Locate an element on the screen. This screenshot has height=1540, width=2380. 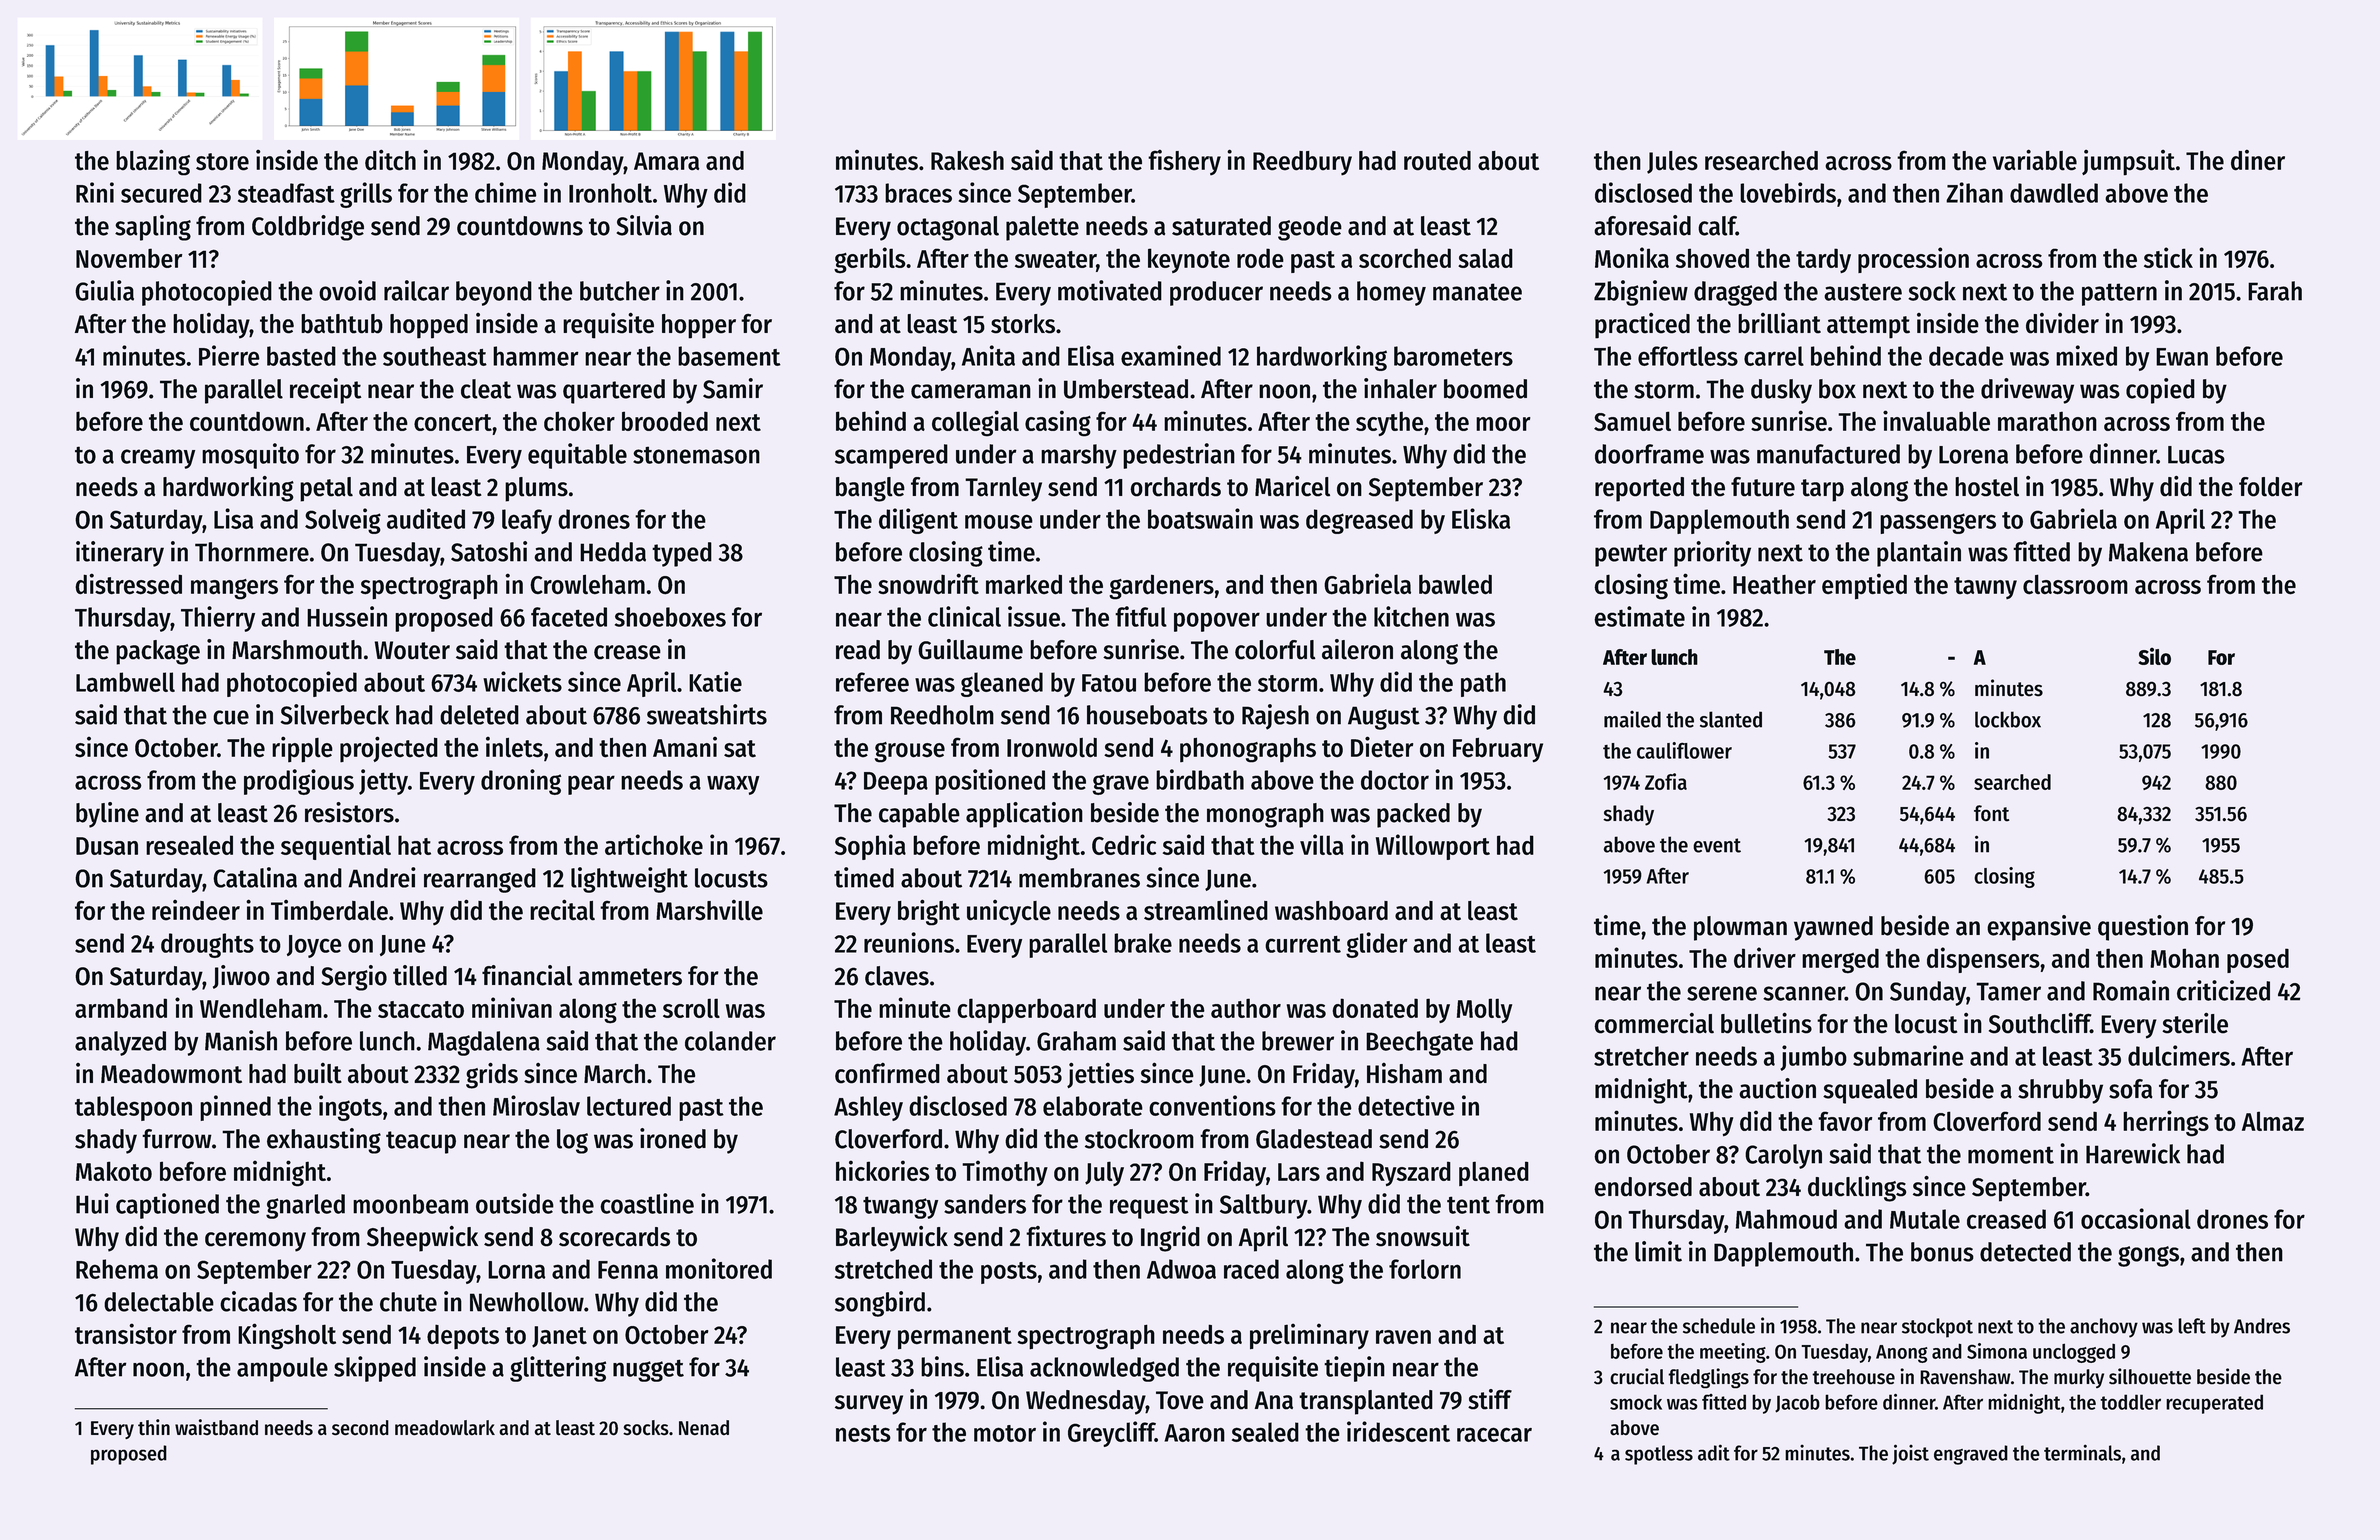
author is located at coordinates (1246, 1008).
